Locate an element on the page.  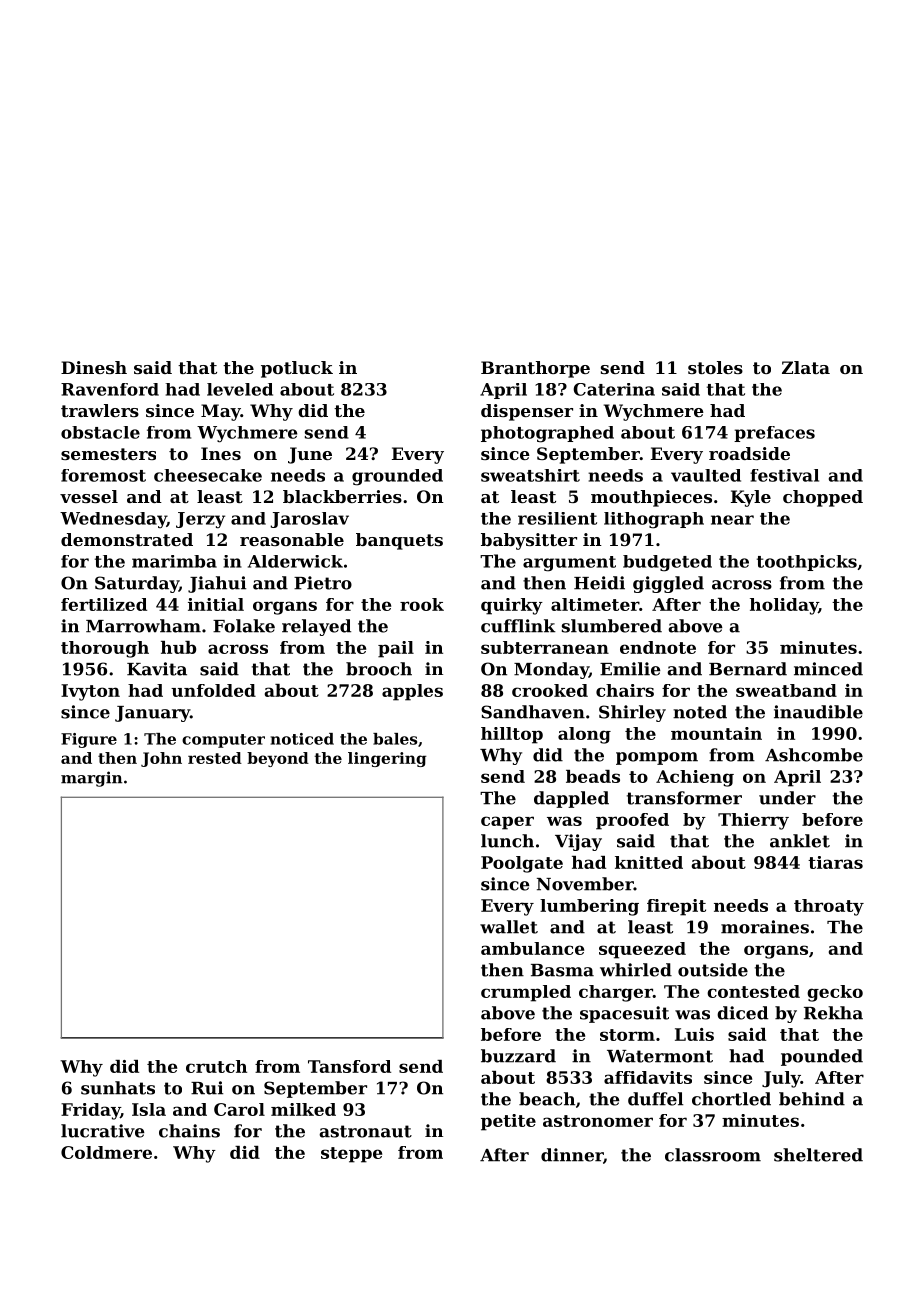
Branthorpe is located at coordinates (535, 369).
